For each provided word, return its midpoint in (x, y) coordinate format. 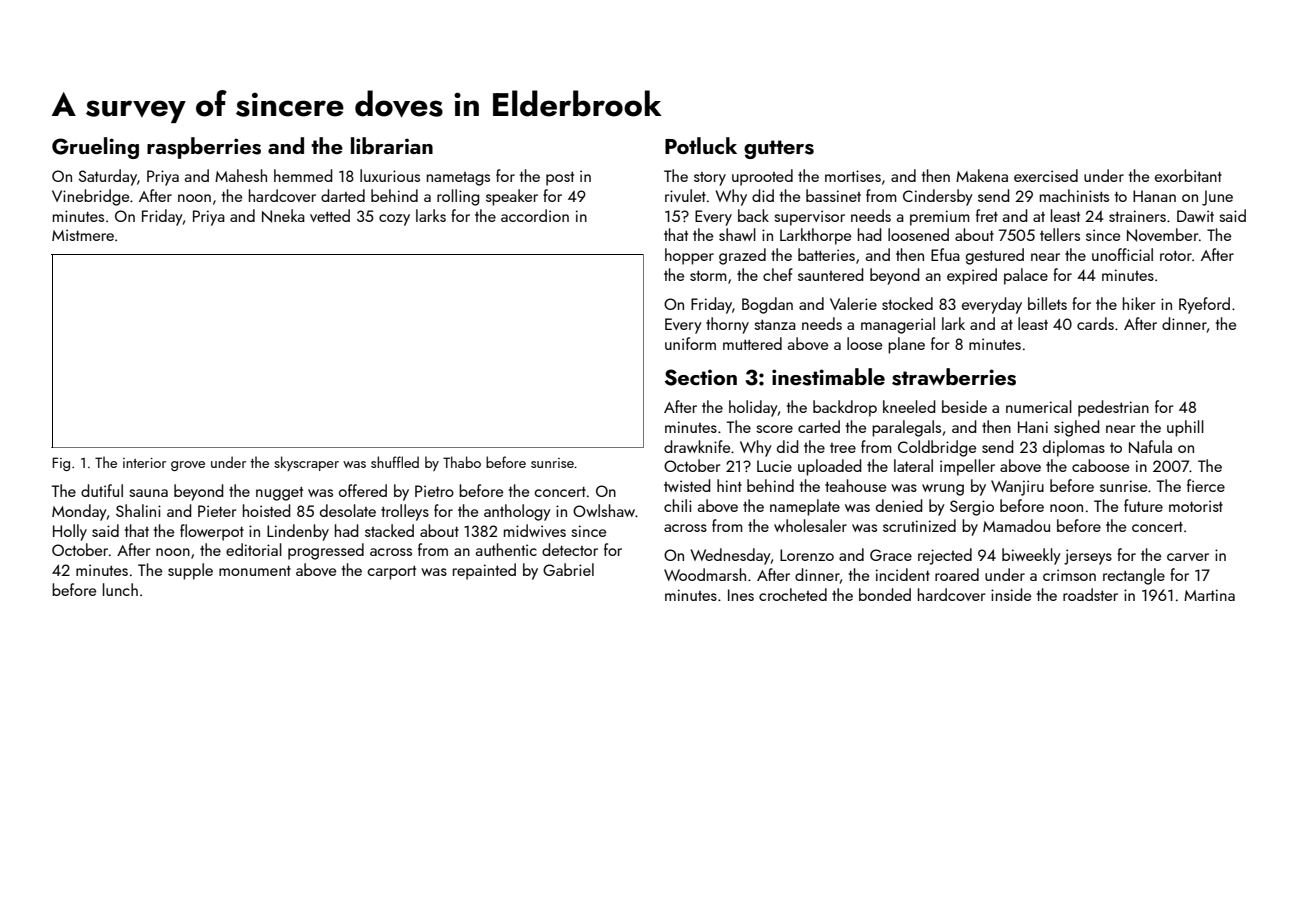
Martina (1209, 595)
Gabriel (568, 569)
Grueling (95, 148)
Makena (982, 175)
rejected (945, 556)
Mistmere (83, 235)
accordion (535, 215)
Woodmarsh (705, 574)
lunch (120, 589)
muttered (752, 343)
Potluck (701, 145)
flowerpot (212, 532)
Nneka (283, 216)
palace (1026, 276)
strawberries (954, 377)
